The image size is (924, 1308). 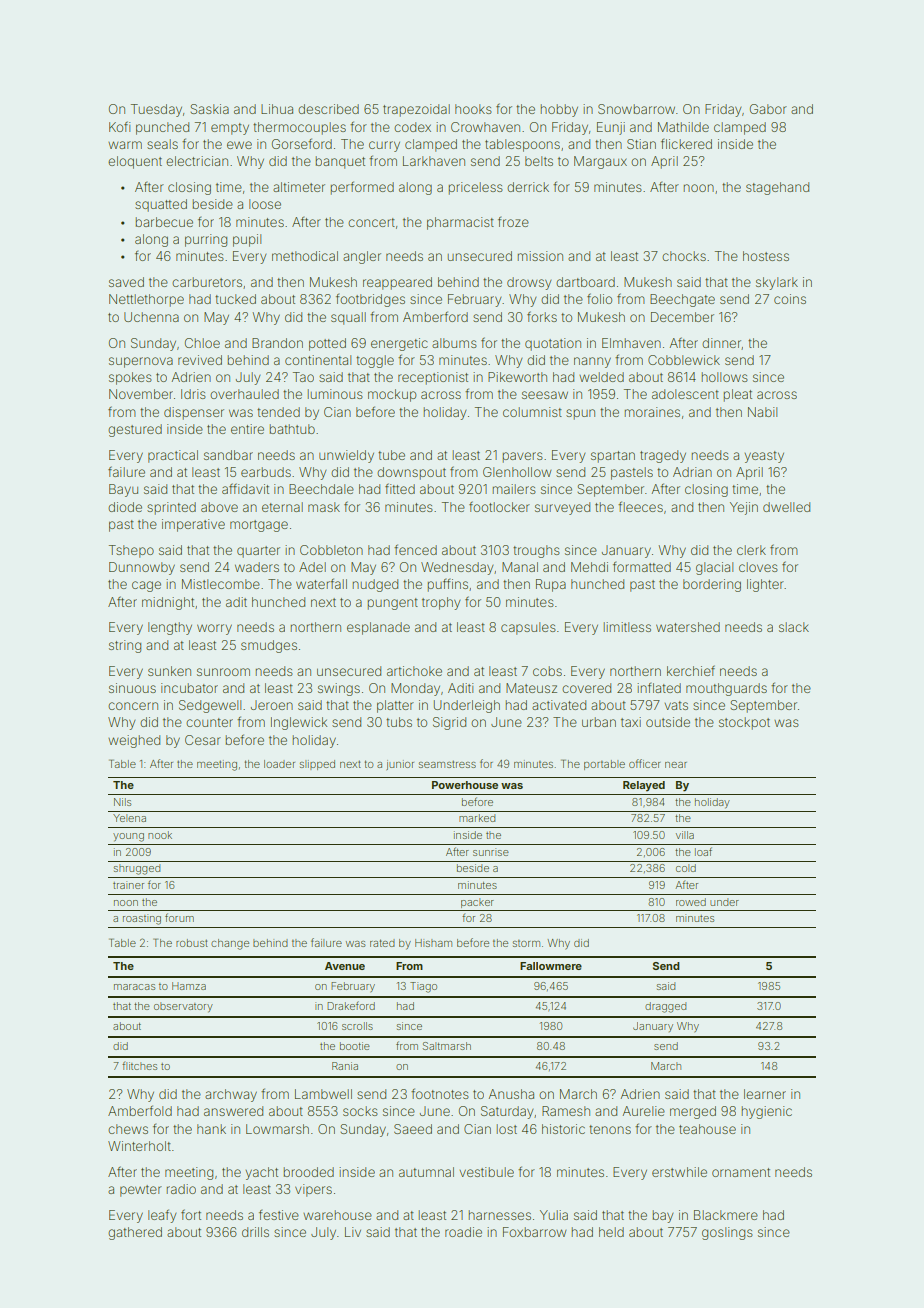 I want to click on adolescent, so click(x=685, y=394).
